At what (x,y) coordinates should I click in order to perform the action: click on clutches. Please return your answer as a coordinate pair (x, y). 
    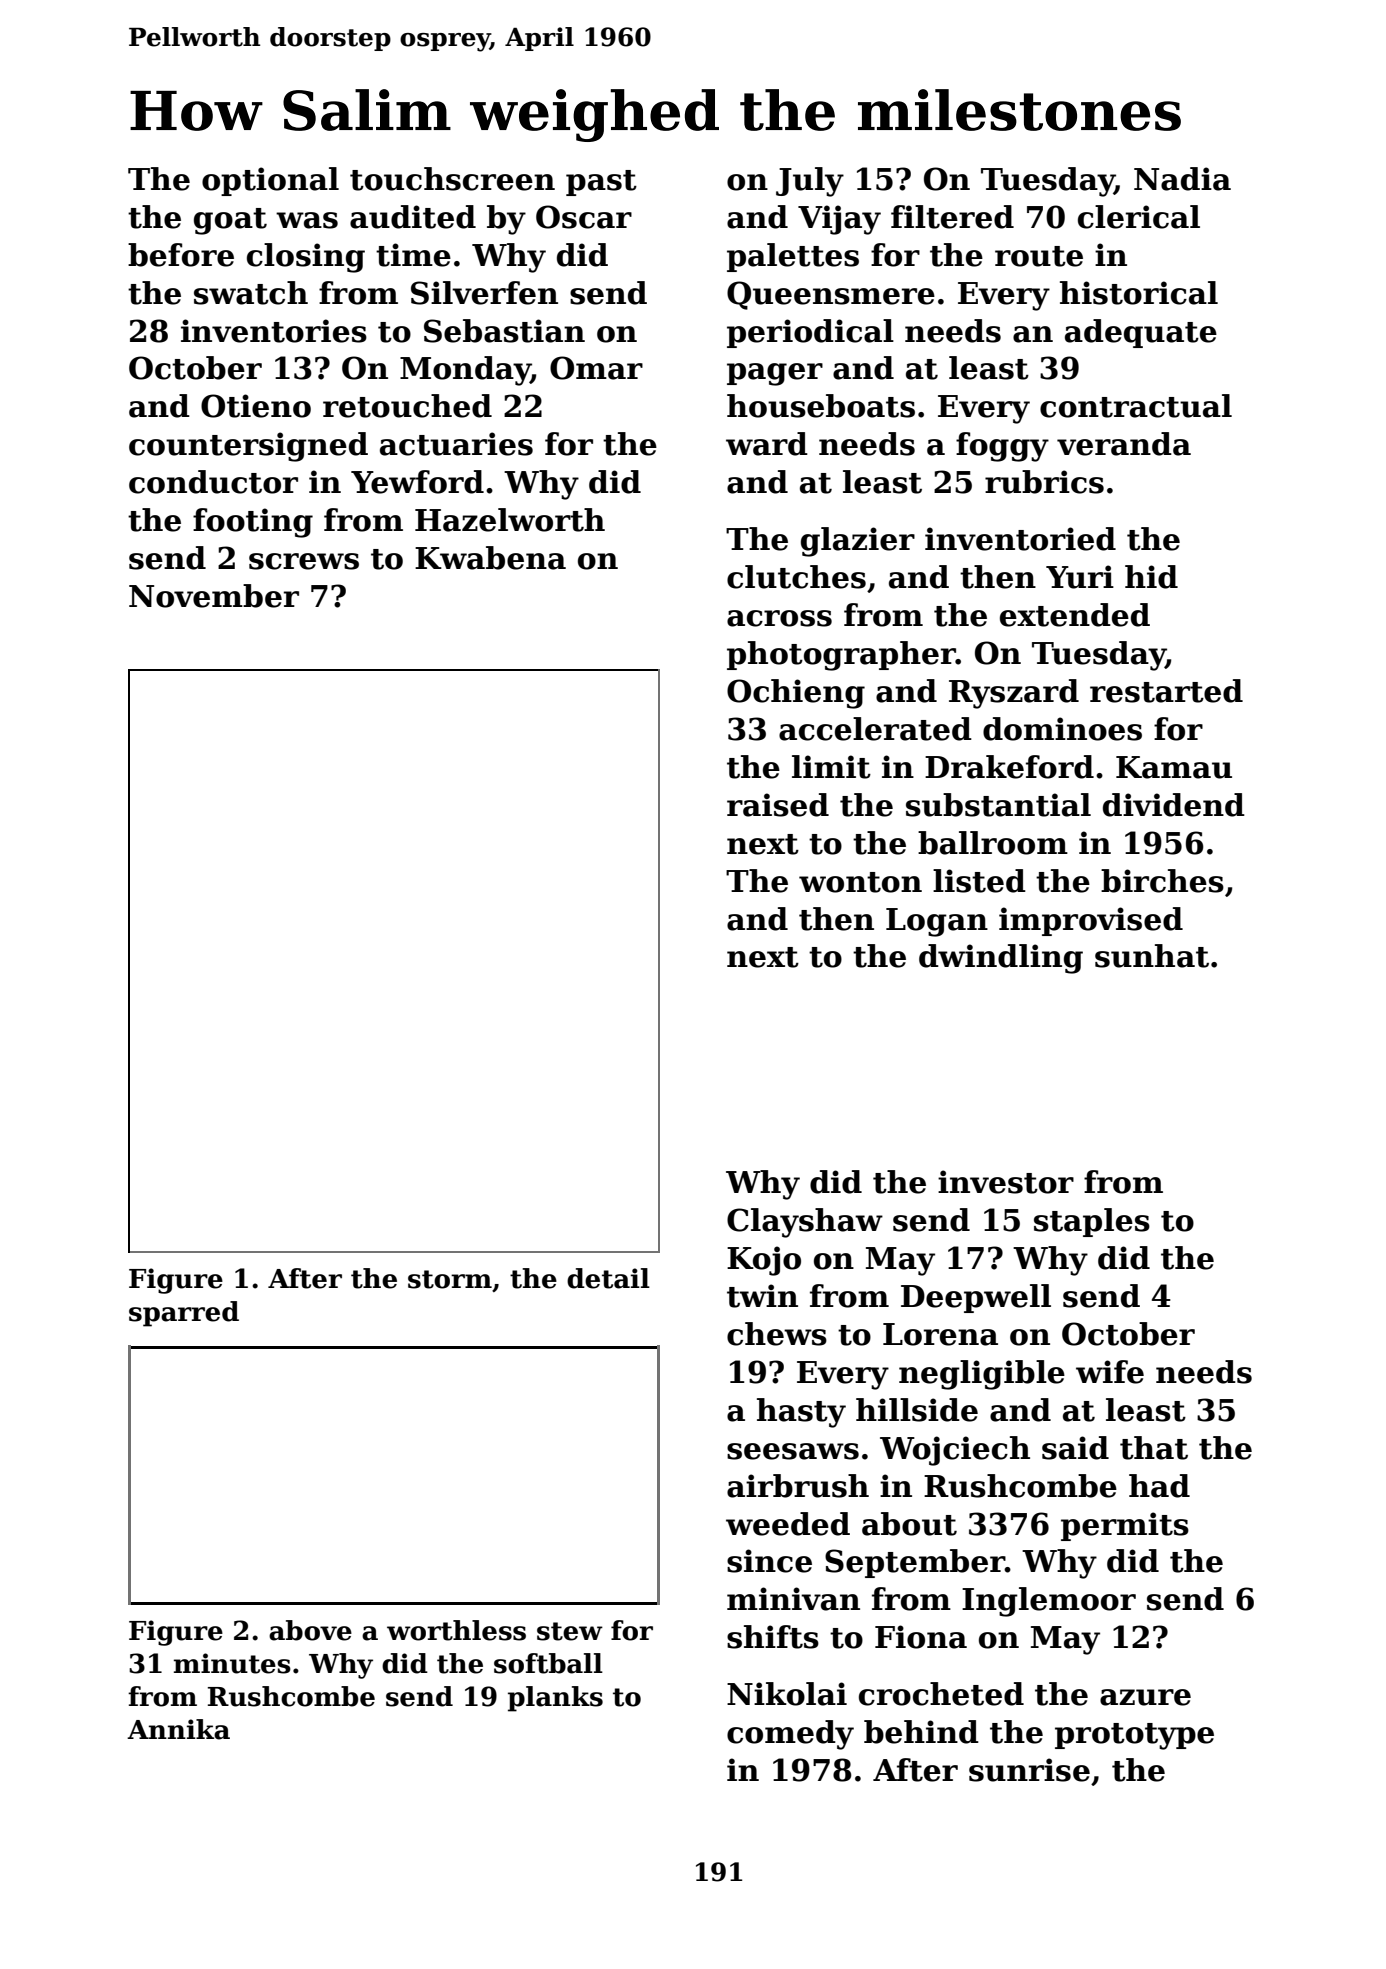
    Looking at the image, I should click on (796, 577).
